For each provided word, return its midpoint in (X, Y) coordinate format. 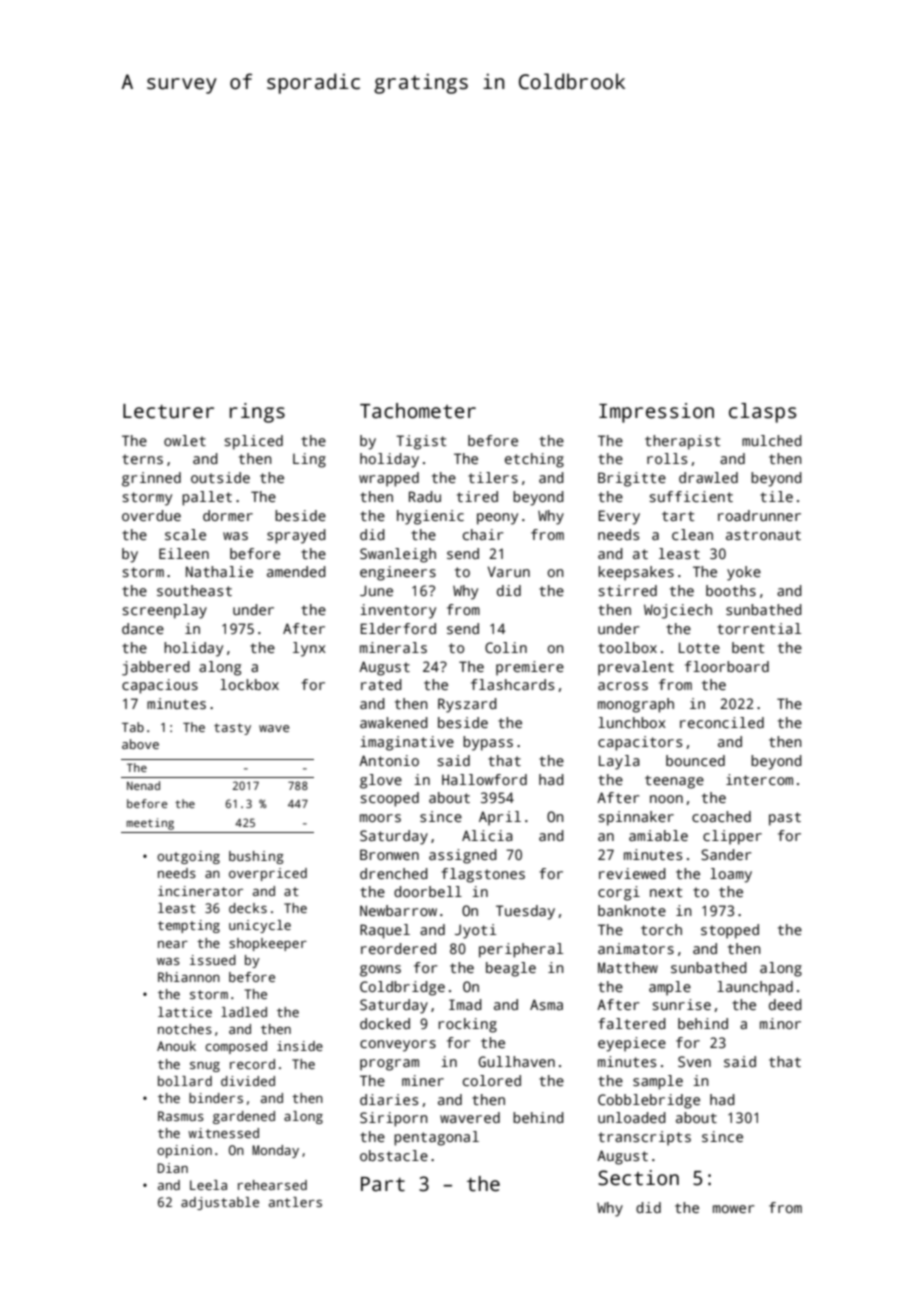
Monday (275, 1151)
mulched (772, 440)
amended (296, 571)
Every (619, 517)
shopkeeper (268, 944)
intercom (759, 779)
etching (534, 460)
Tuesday (525, 912)
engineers (398, 573)
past (785, 819)
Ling (309, 460)
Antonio (389, 760)
